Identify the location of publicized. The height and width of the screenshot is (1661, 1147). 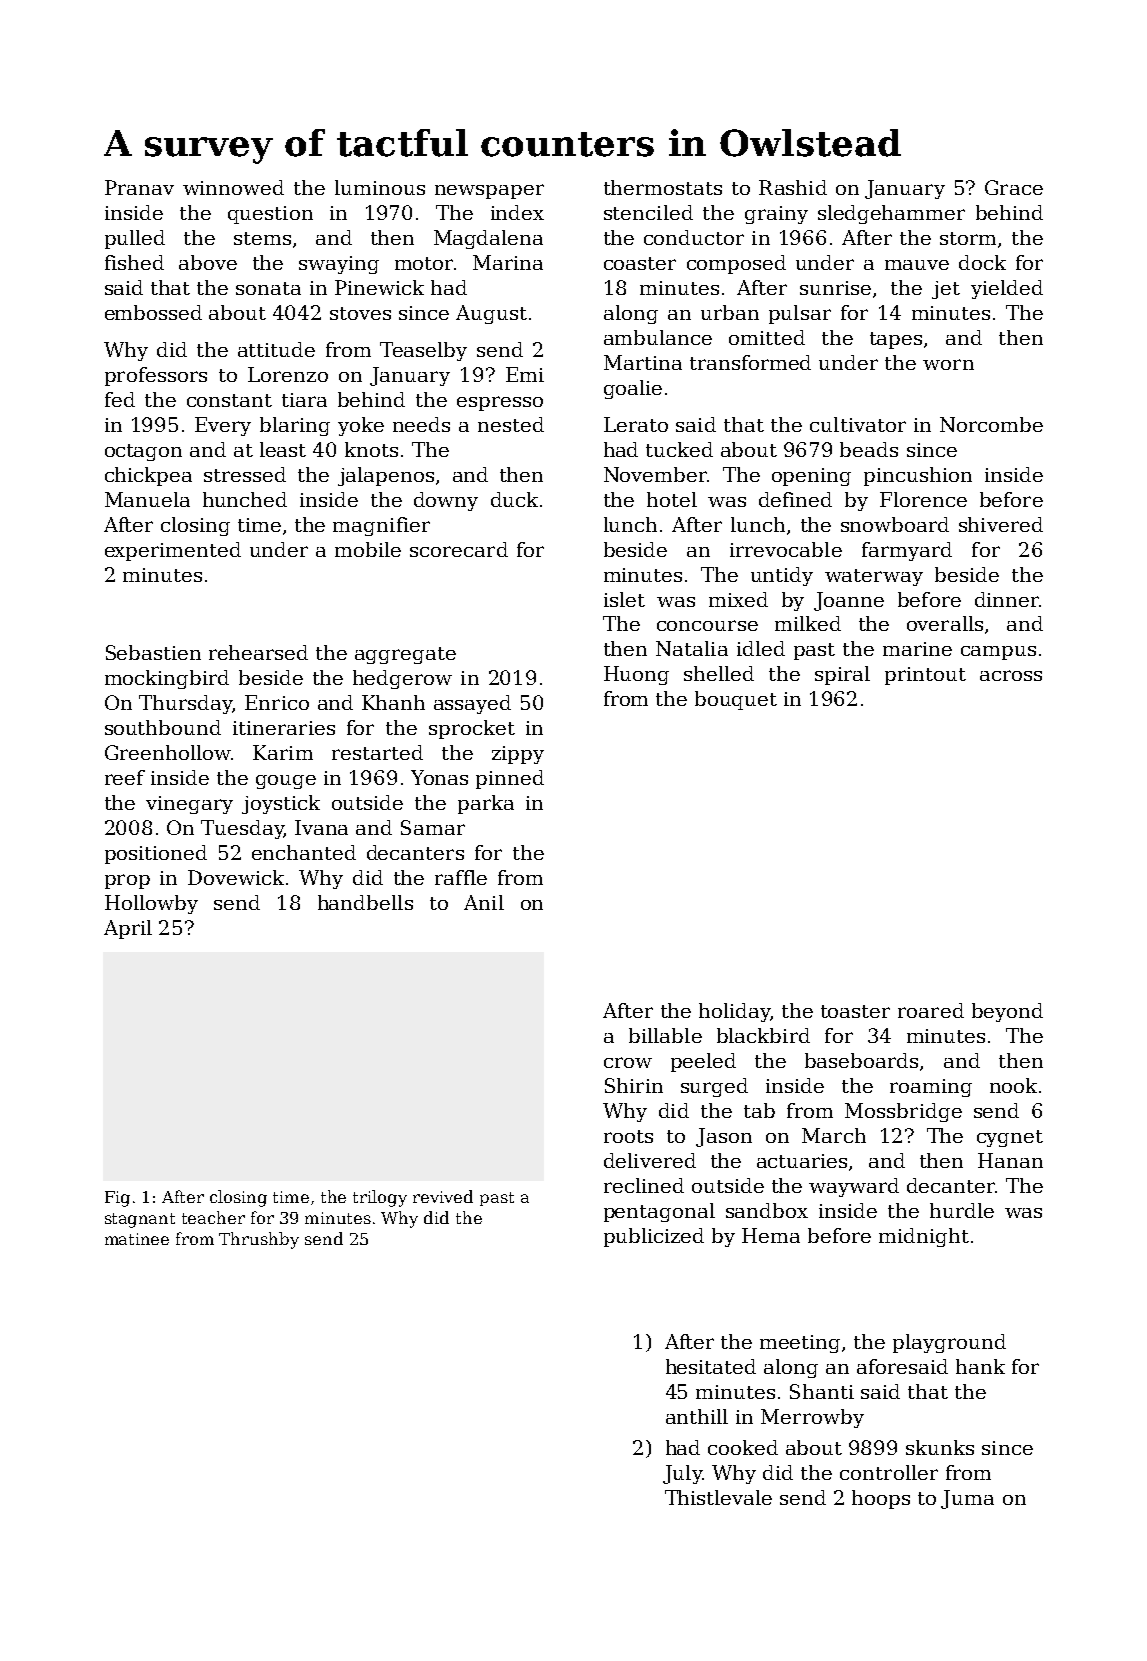
(654, 1237).
